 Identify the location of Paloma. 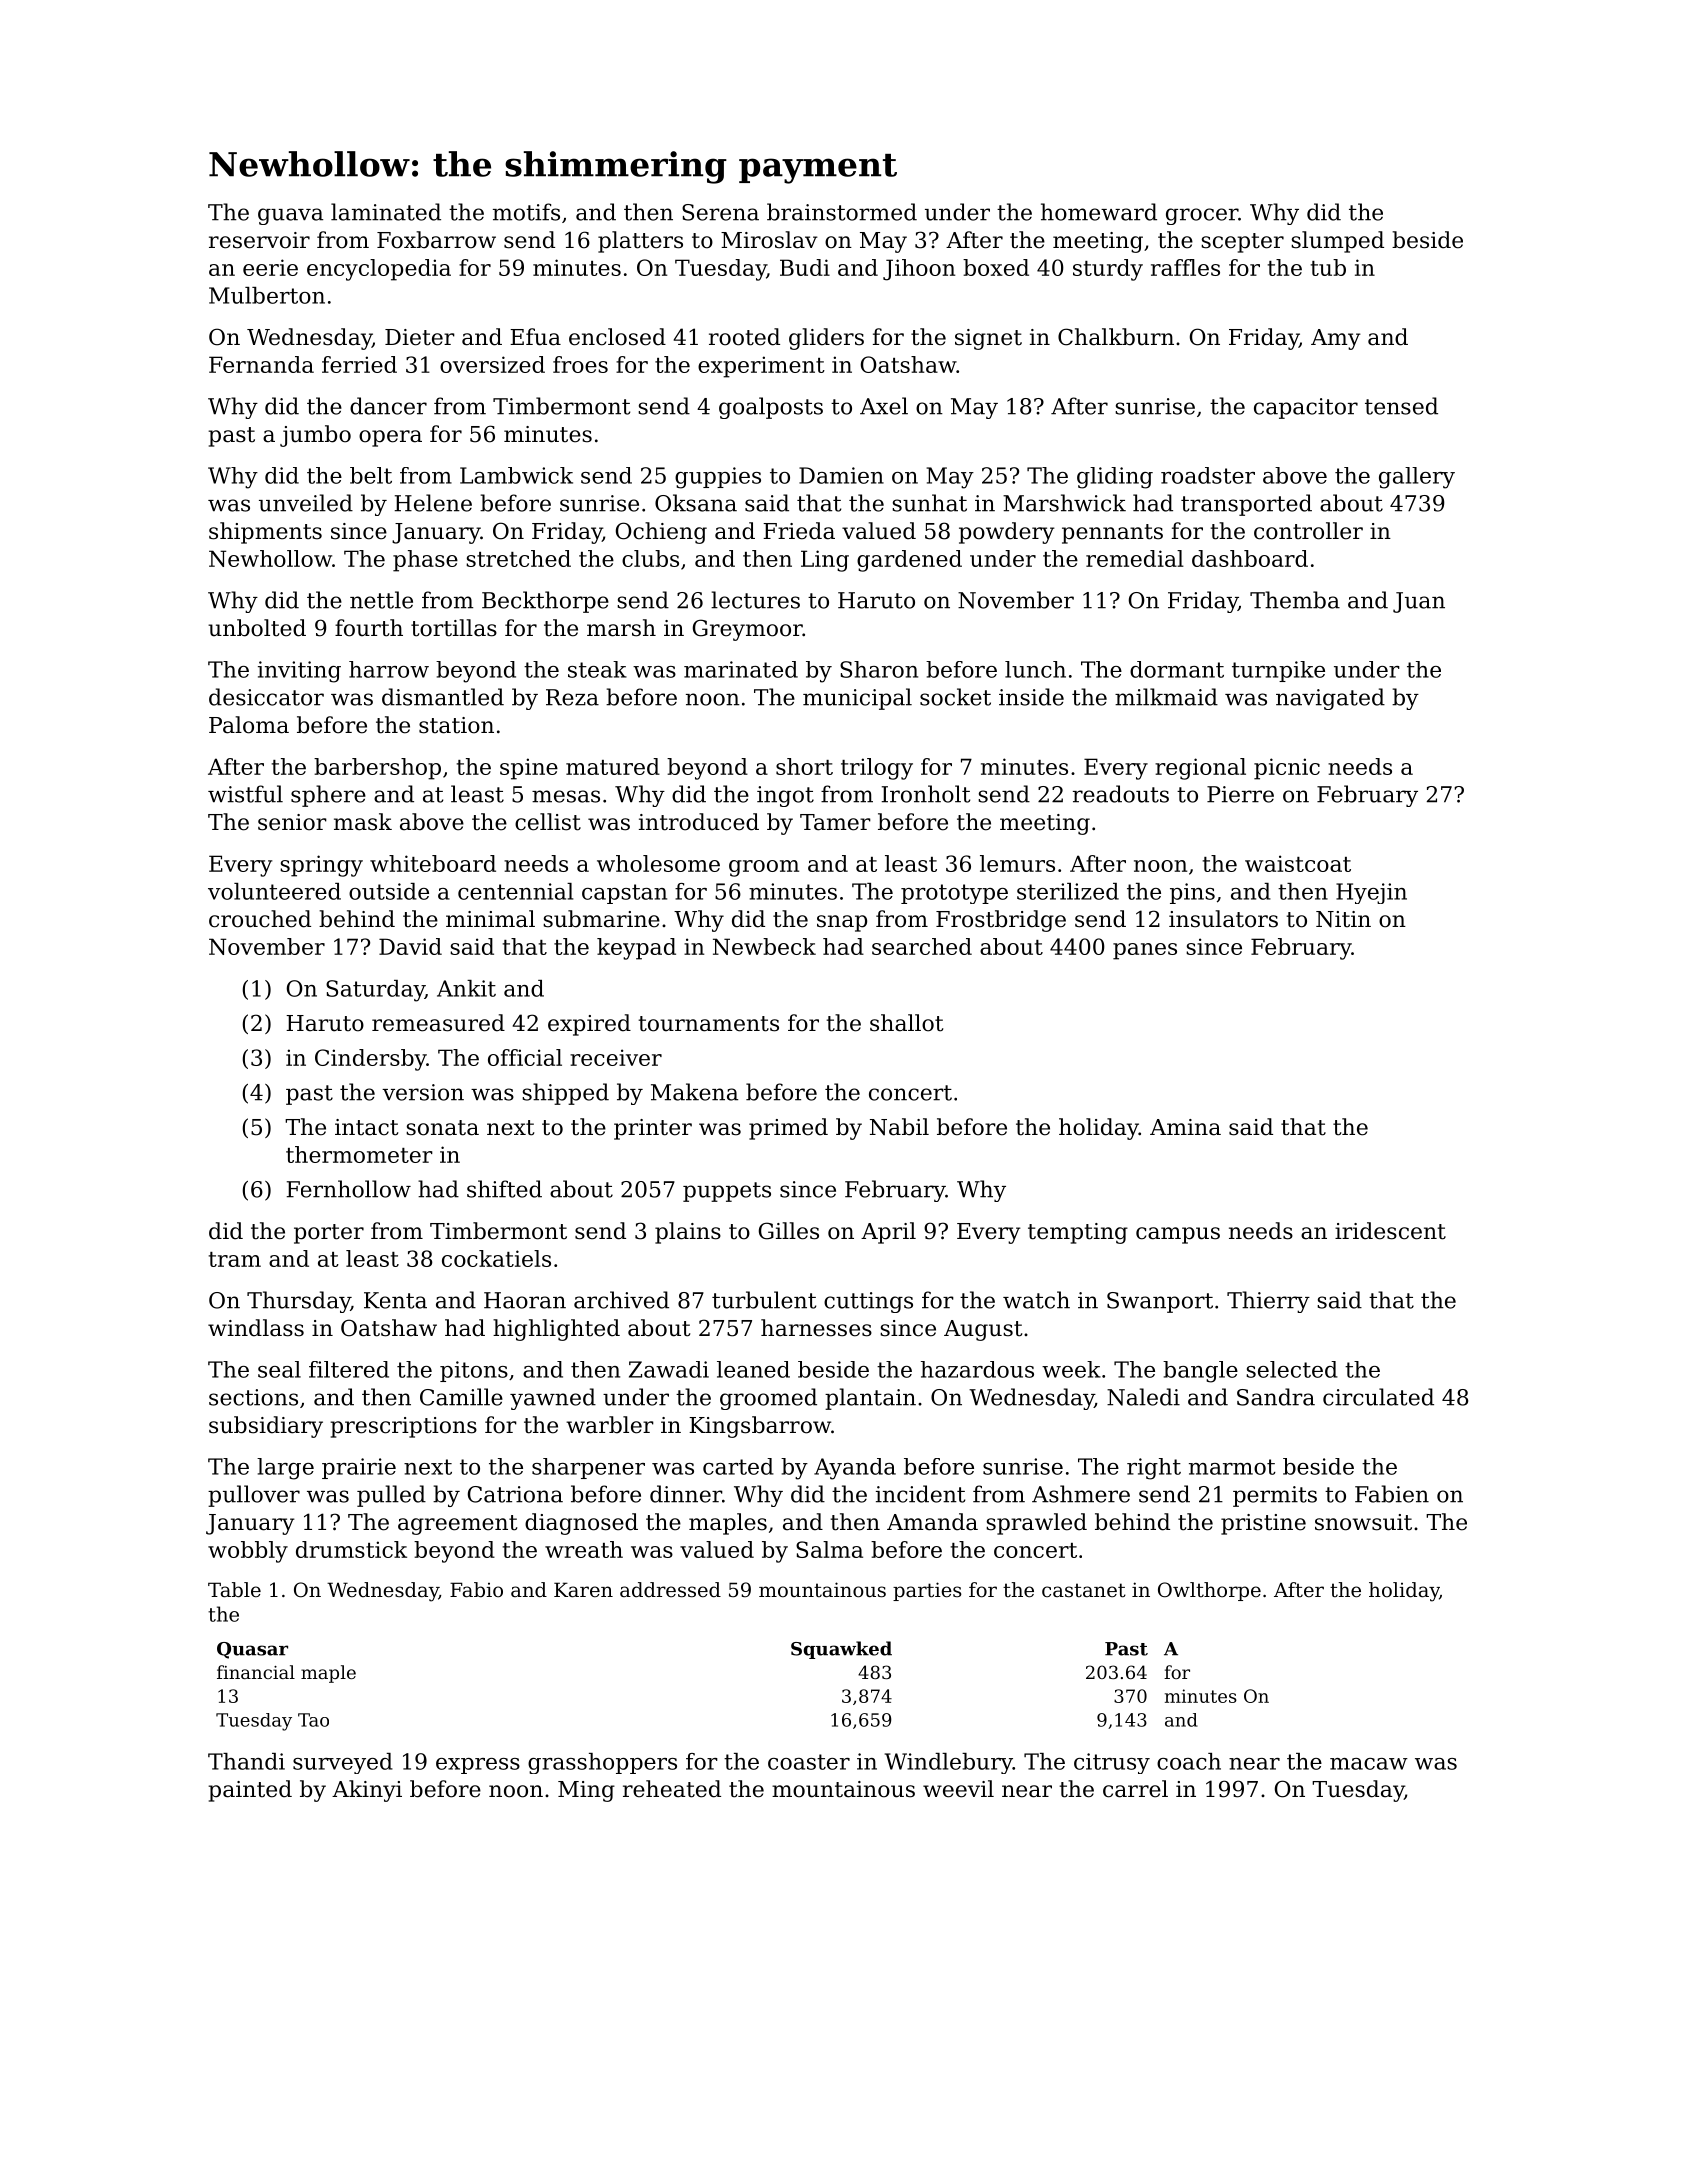
(249, 725).
